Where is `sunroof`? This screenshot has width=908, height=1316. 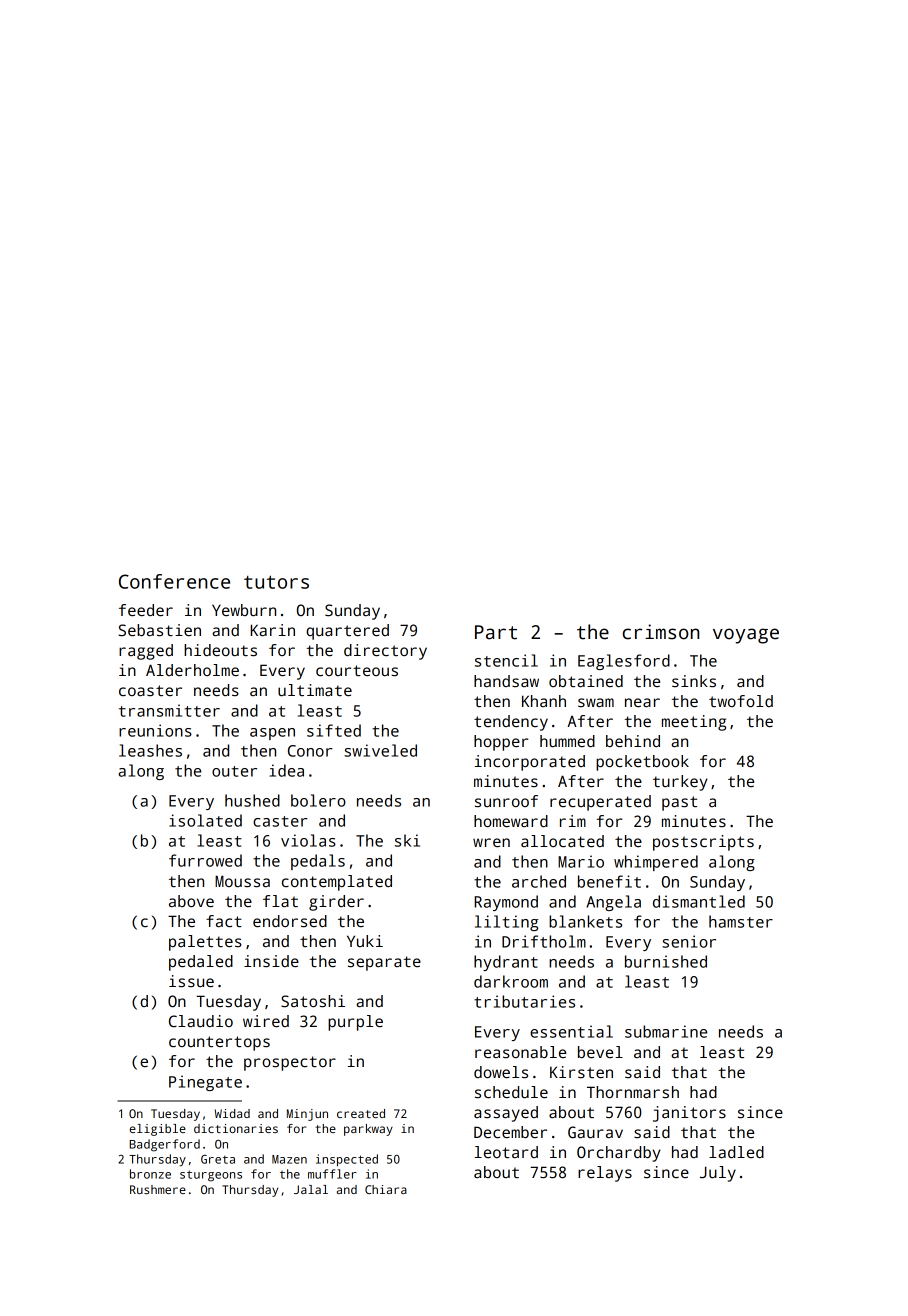 sunroof is located at coordinates (506, 801).
